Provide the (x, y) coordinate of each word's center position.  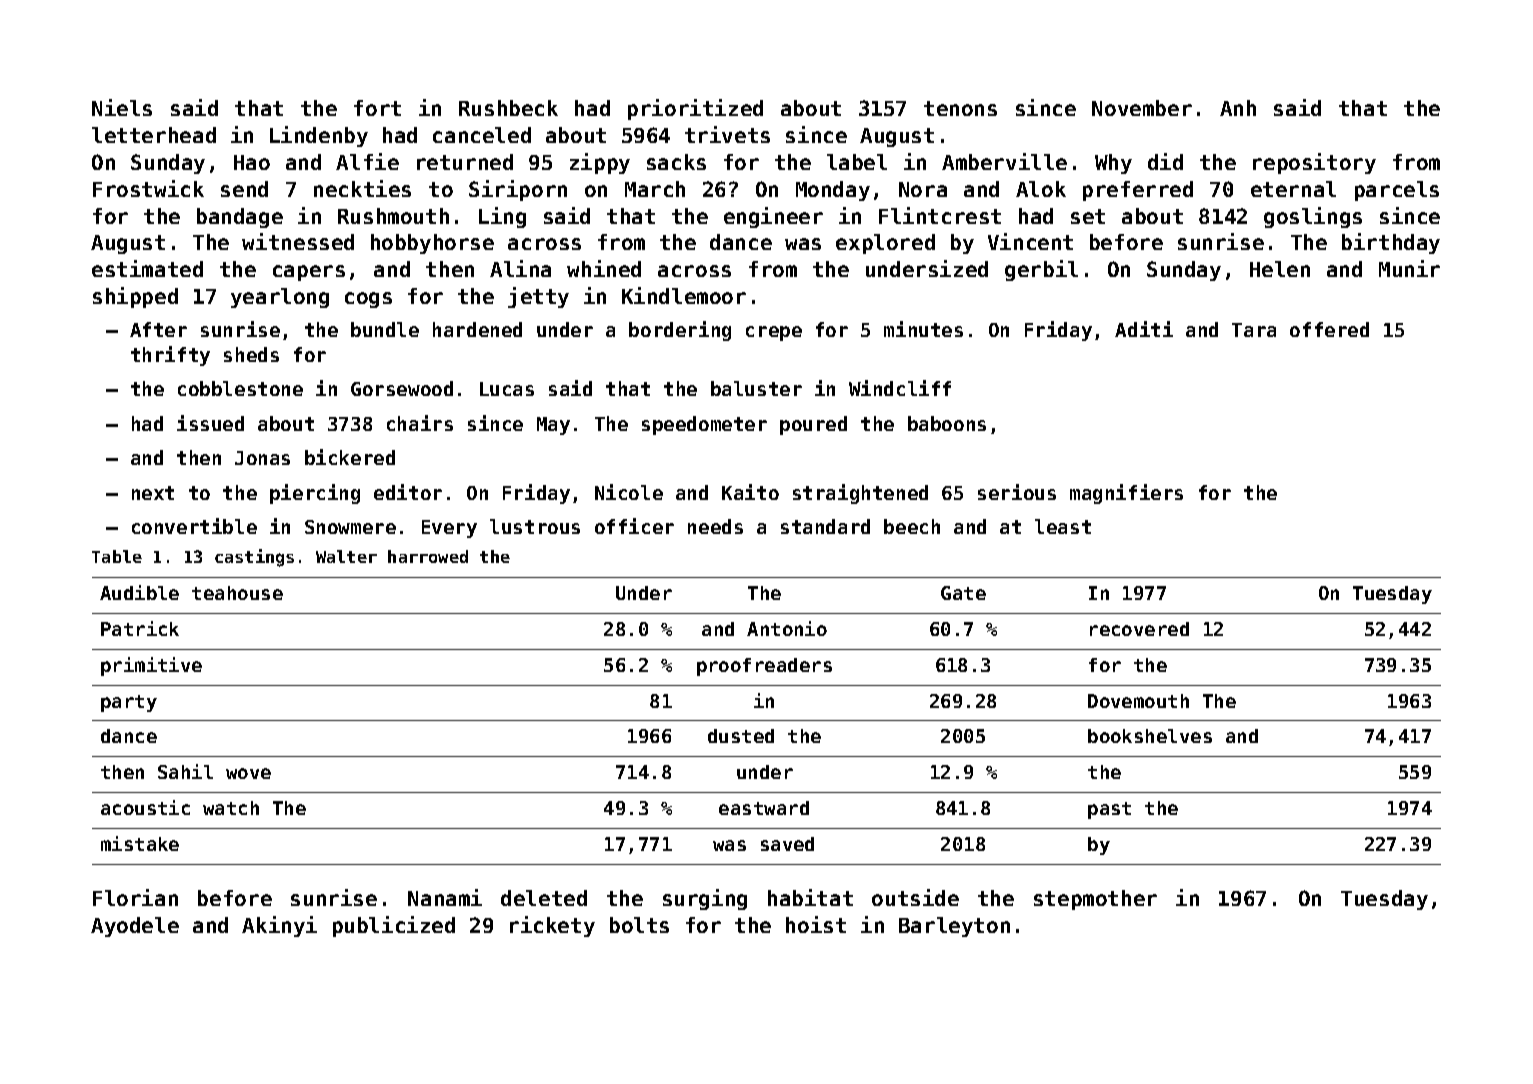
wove (248, 773)
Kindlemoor (684, 295)
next (153, 493)
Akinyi (279, 926)
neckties (362, 188)
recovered (1139, 629)
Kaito (750, 492)
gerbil (1041, 270)
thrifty (170, 356)
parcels (1397, 191)
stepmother (1095, 900)
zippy (600, 163)
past (1109, 810)
